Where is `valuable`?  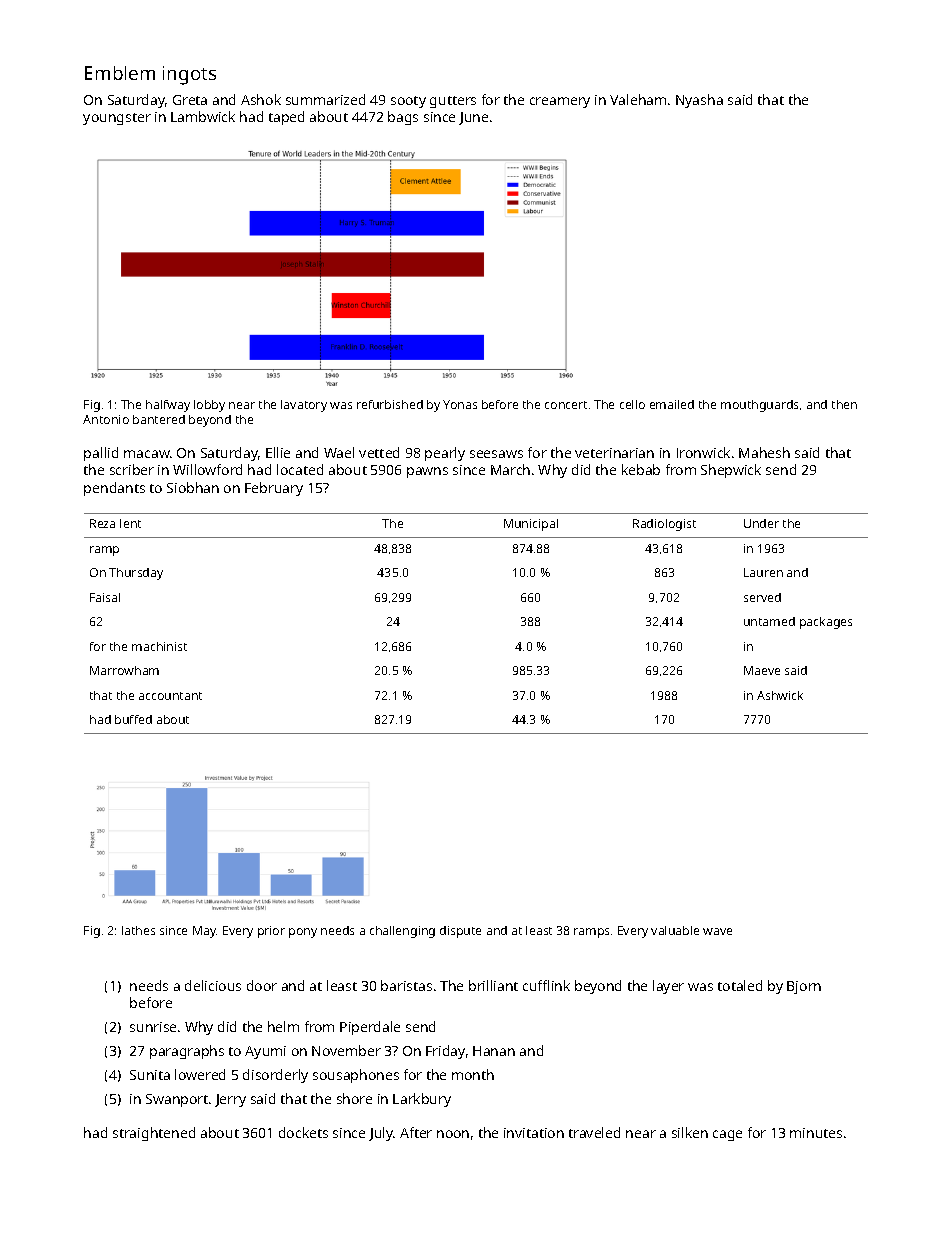
valuable is located at coordinates (675, 930).
